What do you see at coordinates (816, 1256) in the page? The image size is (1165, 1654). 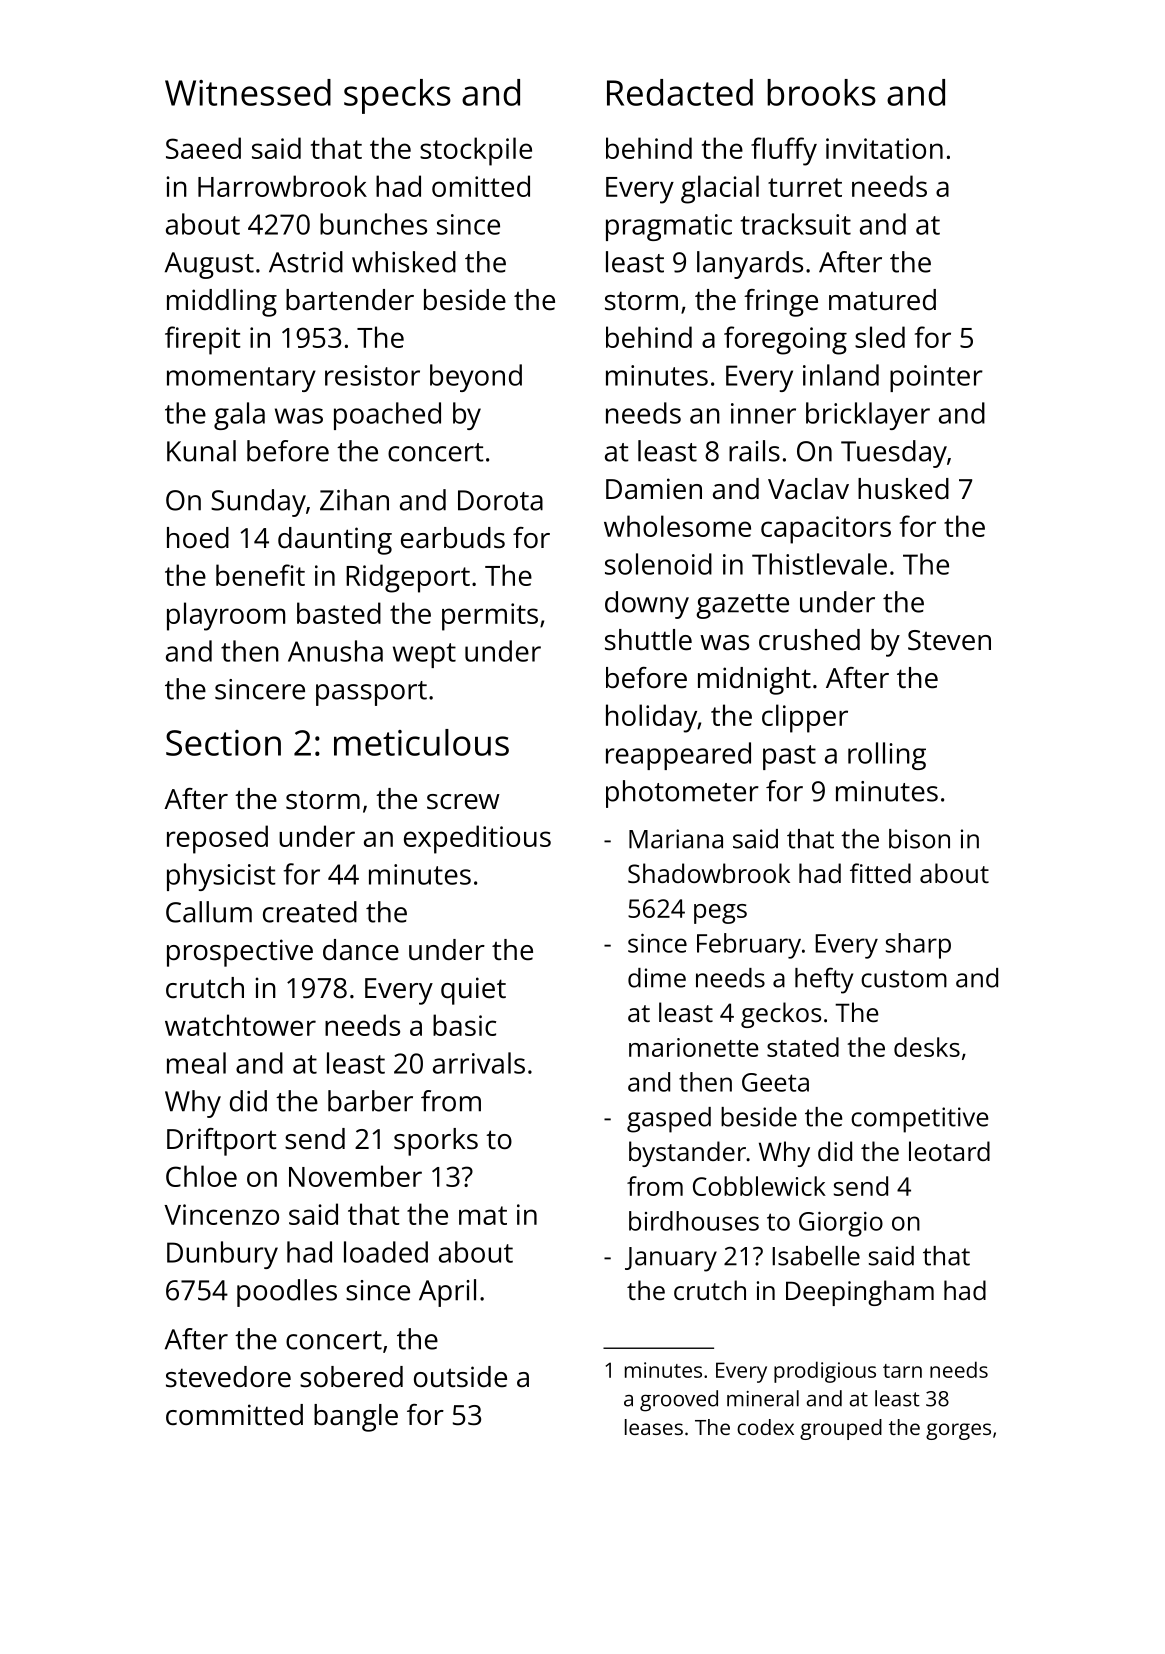 I see `Isabelle` at bounding box center [816, 1256].
